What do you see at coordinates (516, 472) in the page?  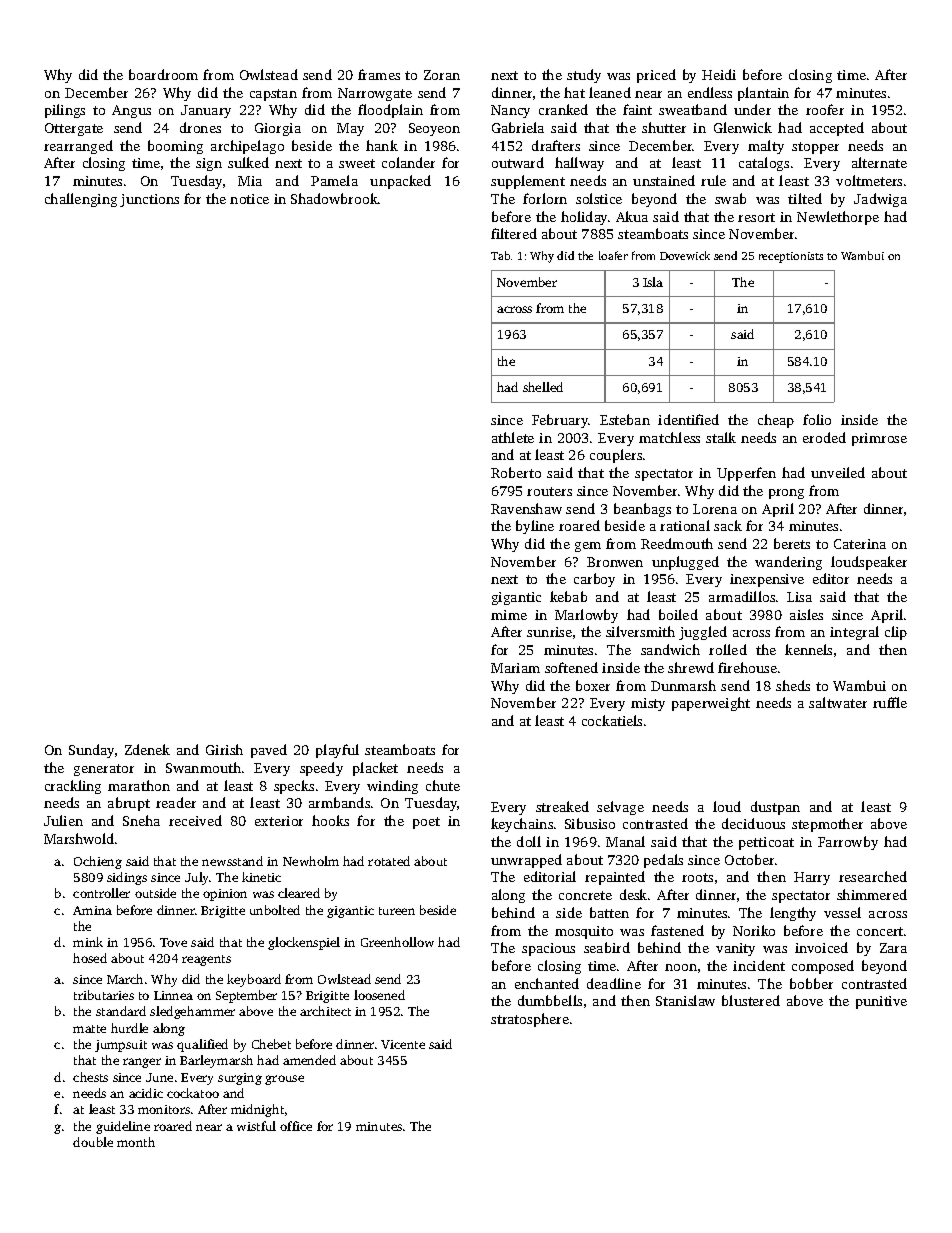 I see `Roberto` at bounding box center [516, 472].
